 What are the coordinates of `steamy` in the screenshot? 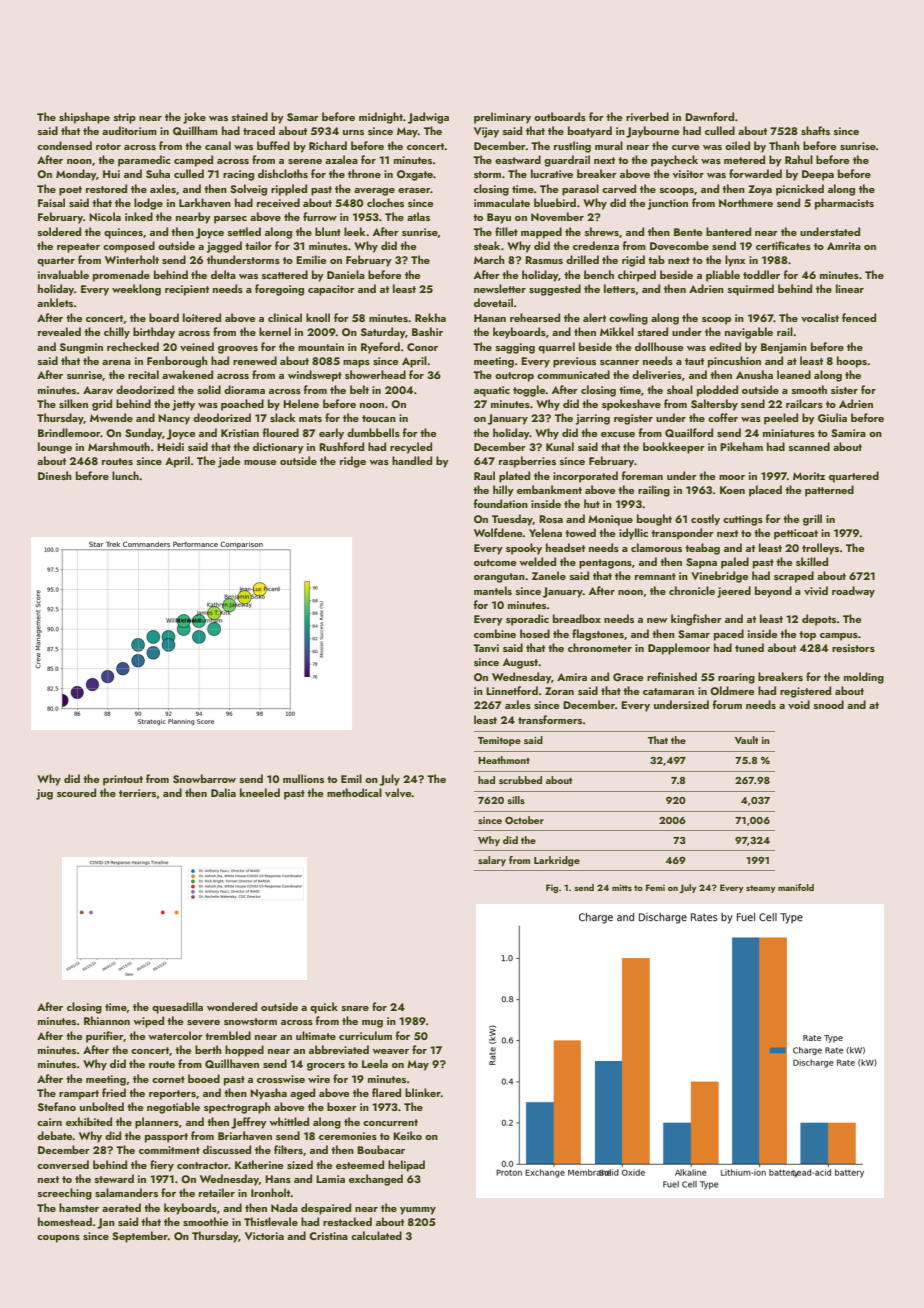 It's located at (761, 889).
